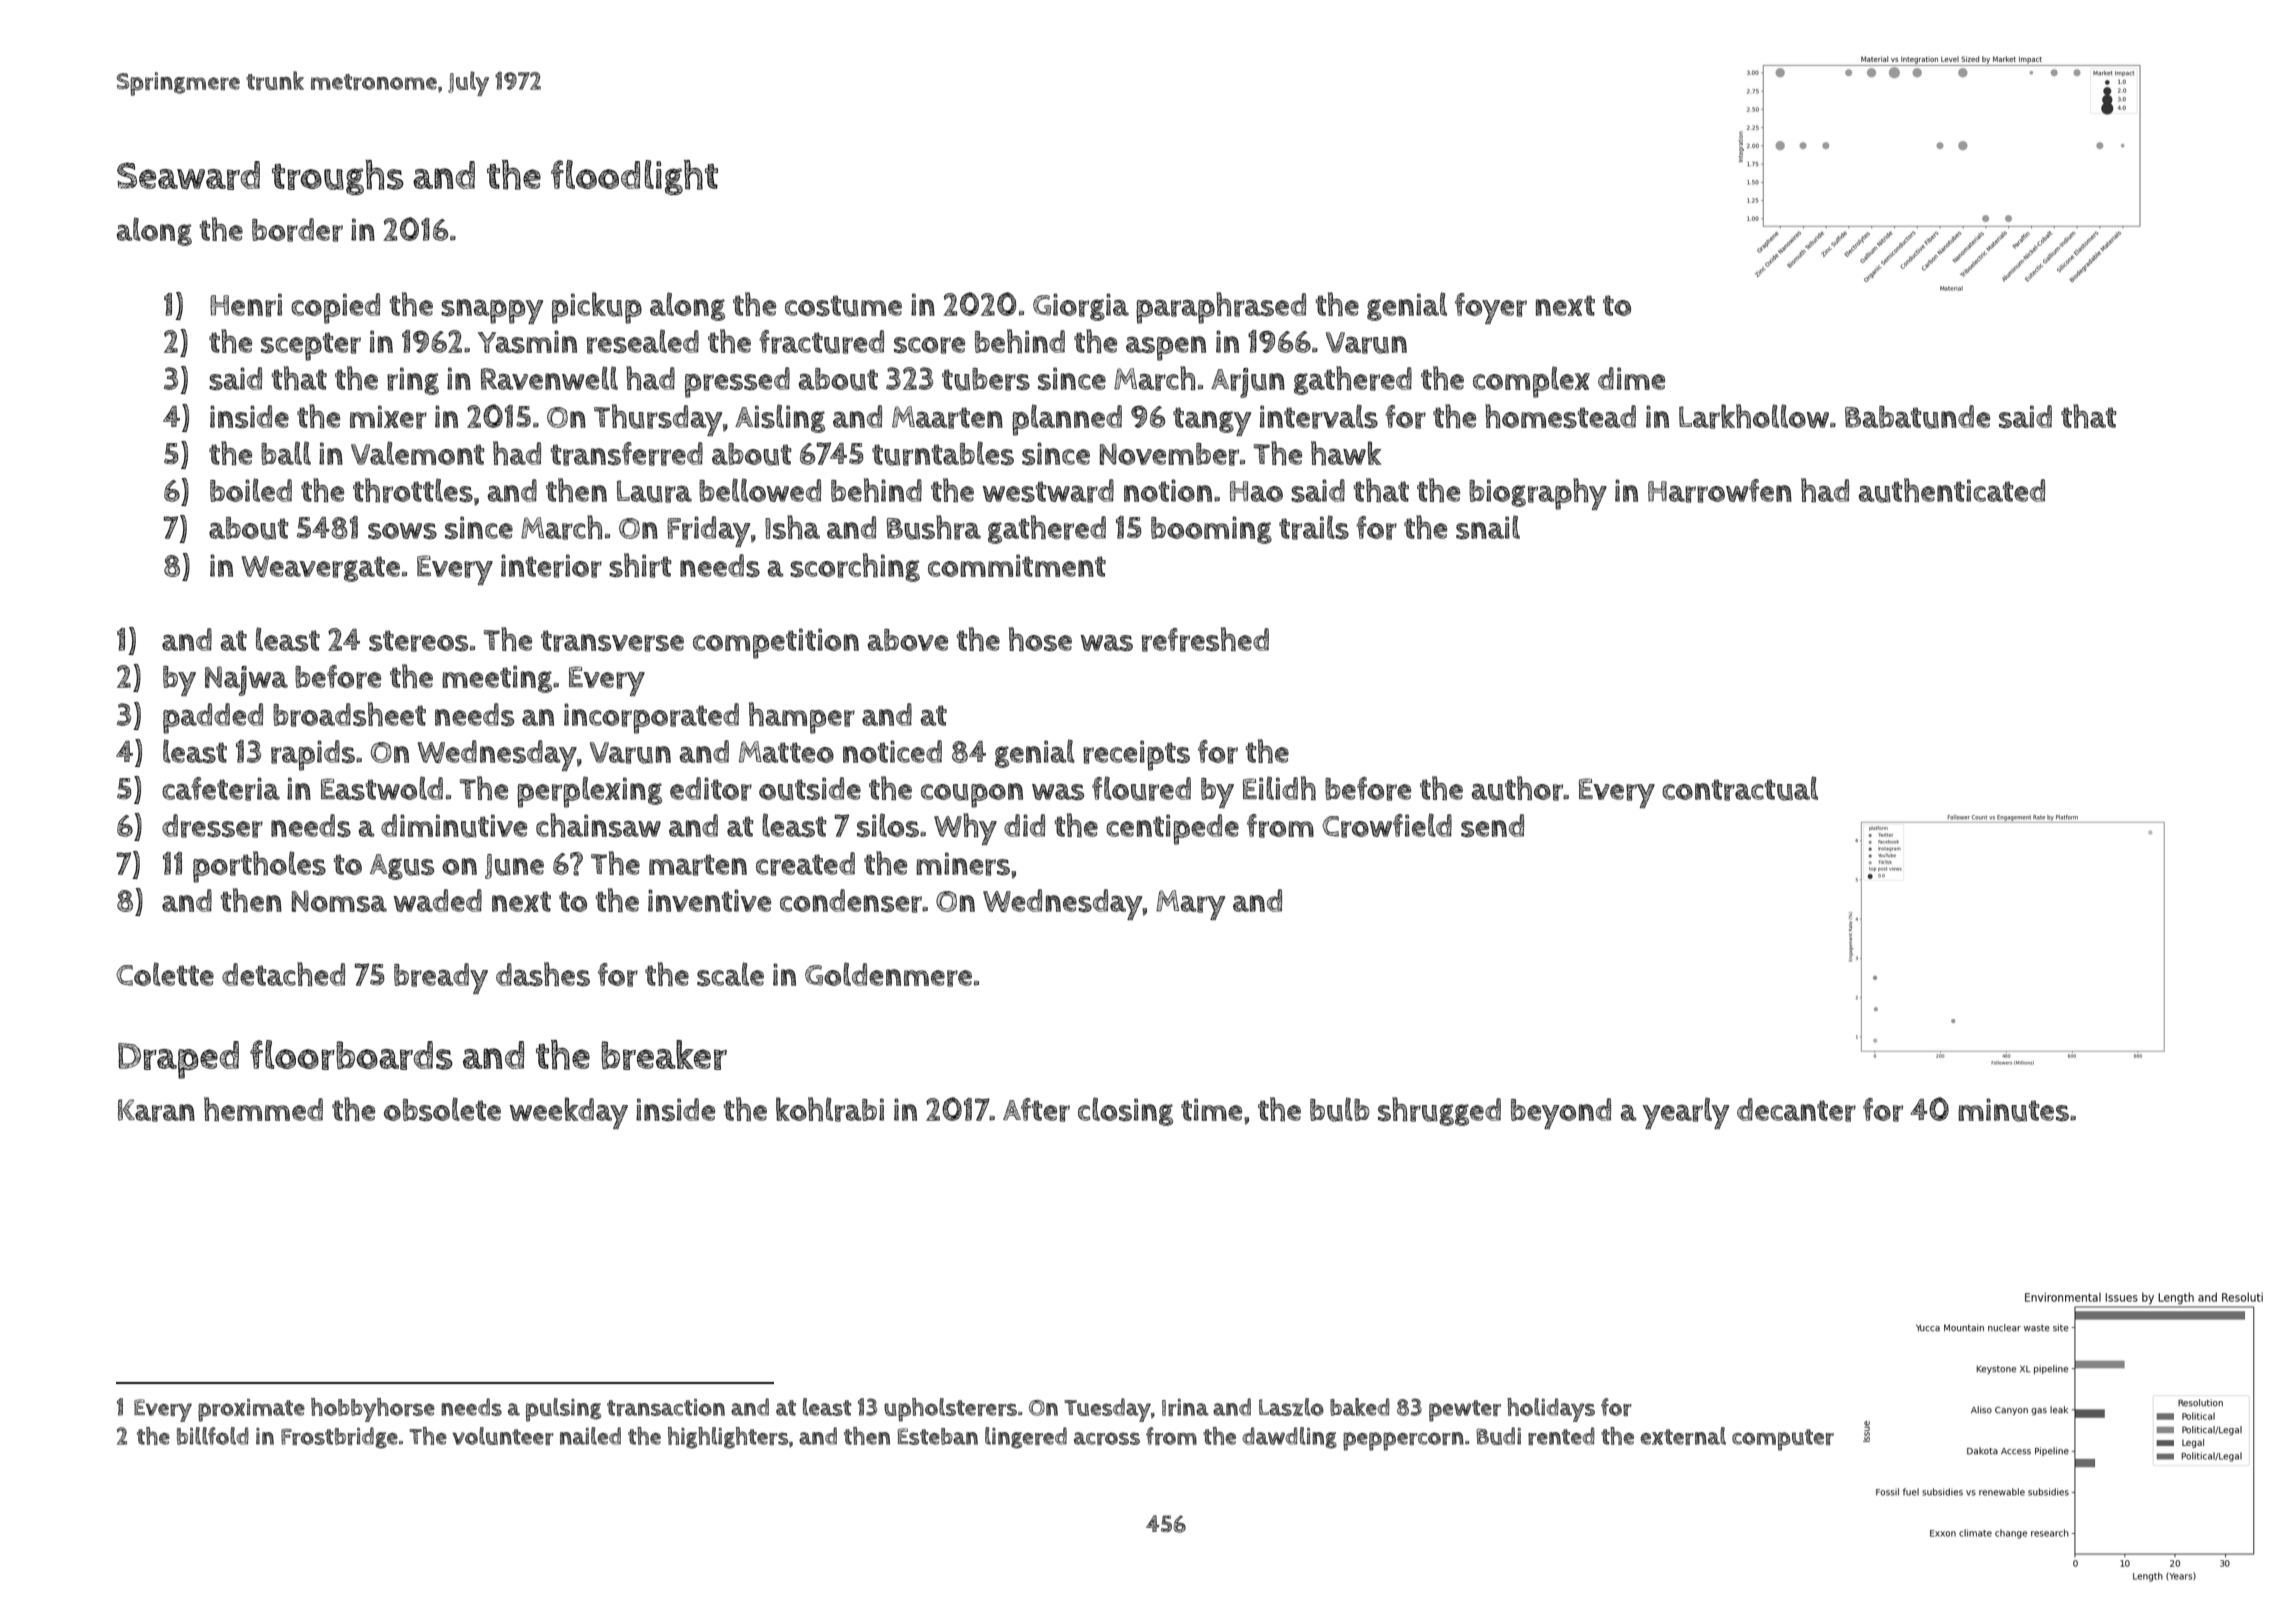 This screenshot has height=1620, width=2292. What do you see at coordinates (1439, 1111) in the screenshot?
I see `shrugged` at bounding box center [1439, 1111].
